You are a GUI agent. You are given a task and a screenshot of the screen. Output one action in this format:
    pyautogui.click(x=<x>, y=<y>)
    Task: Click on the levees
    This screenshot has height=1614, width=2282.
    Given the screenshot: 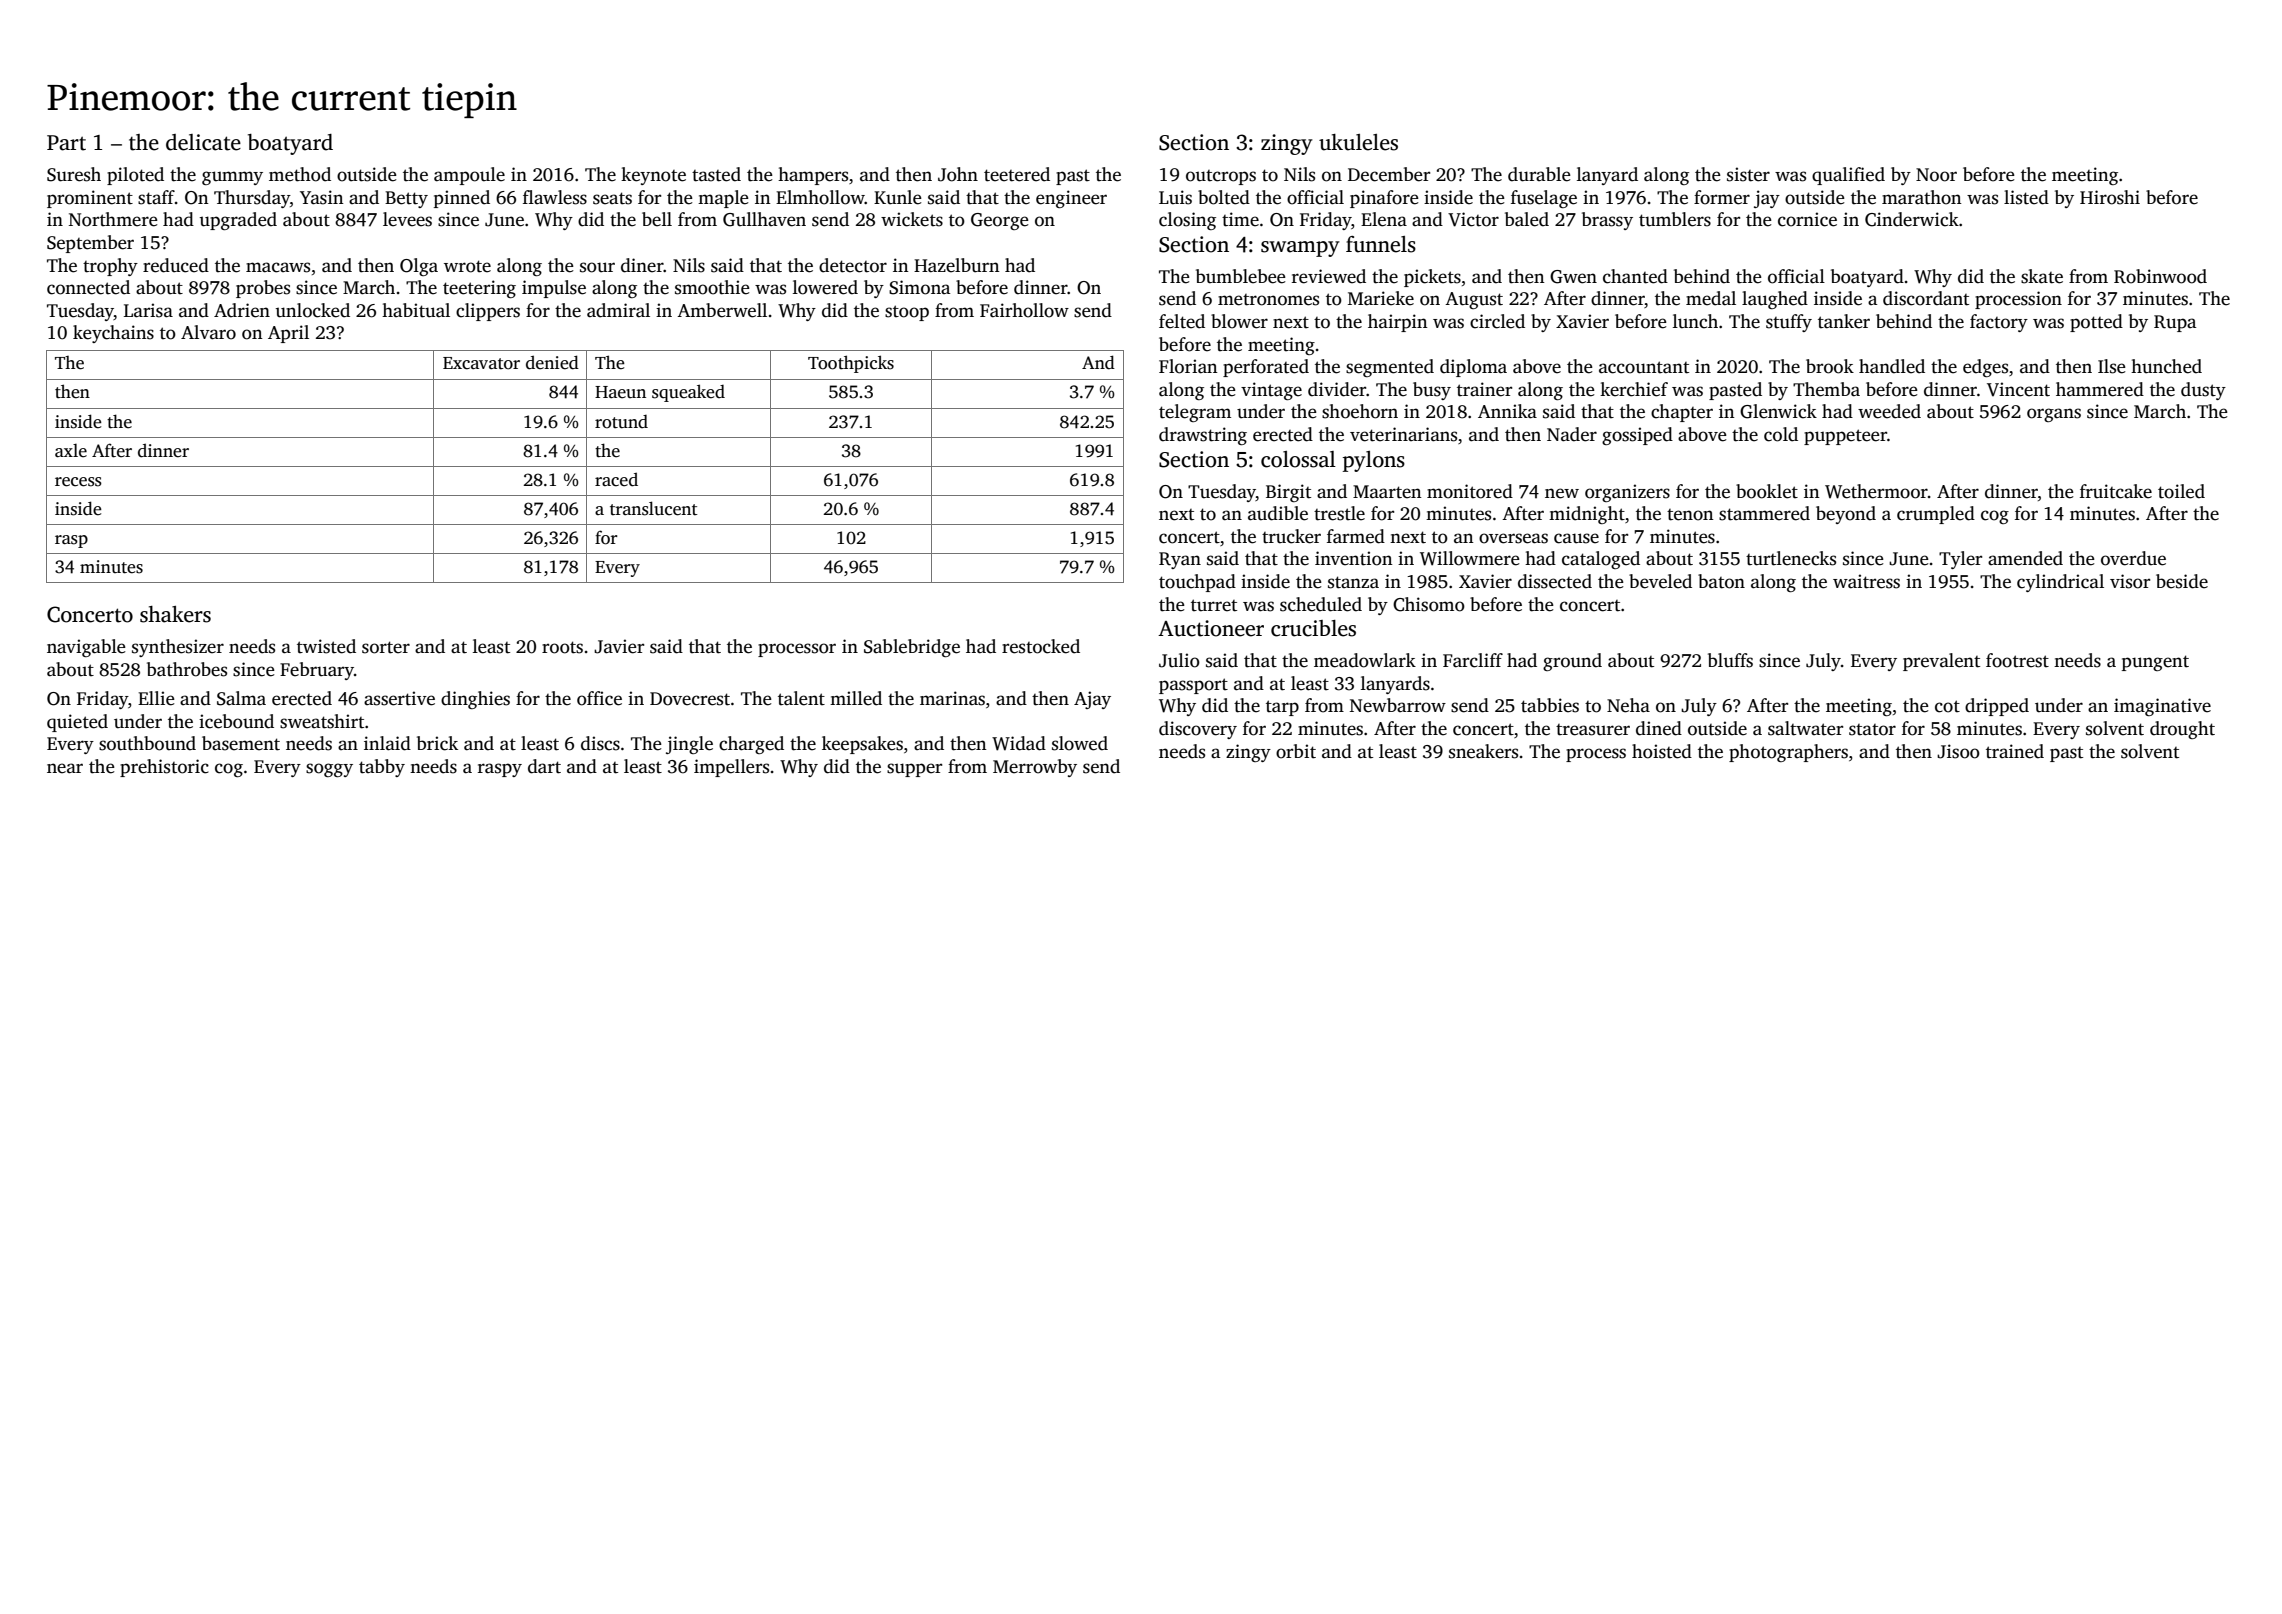 What is the action you would take?
    pyautogui.click(x=407, y=219)
